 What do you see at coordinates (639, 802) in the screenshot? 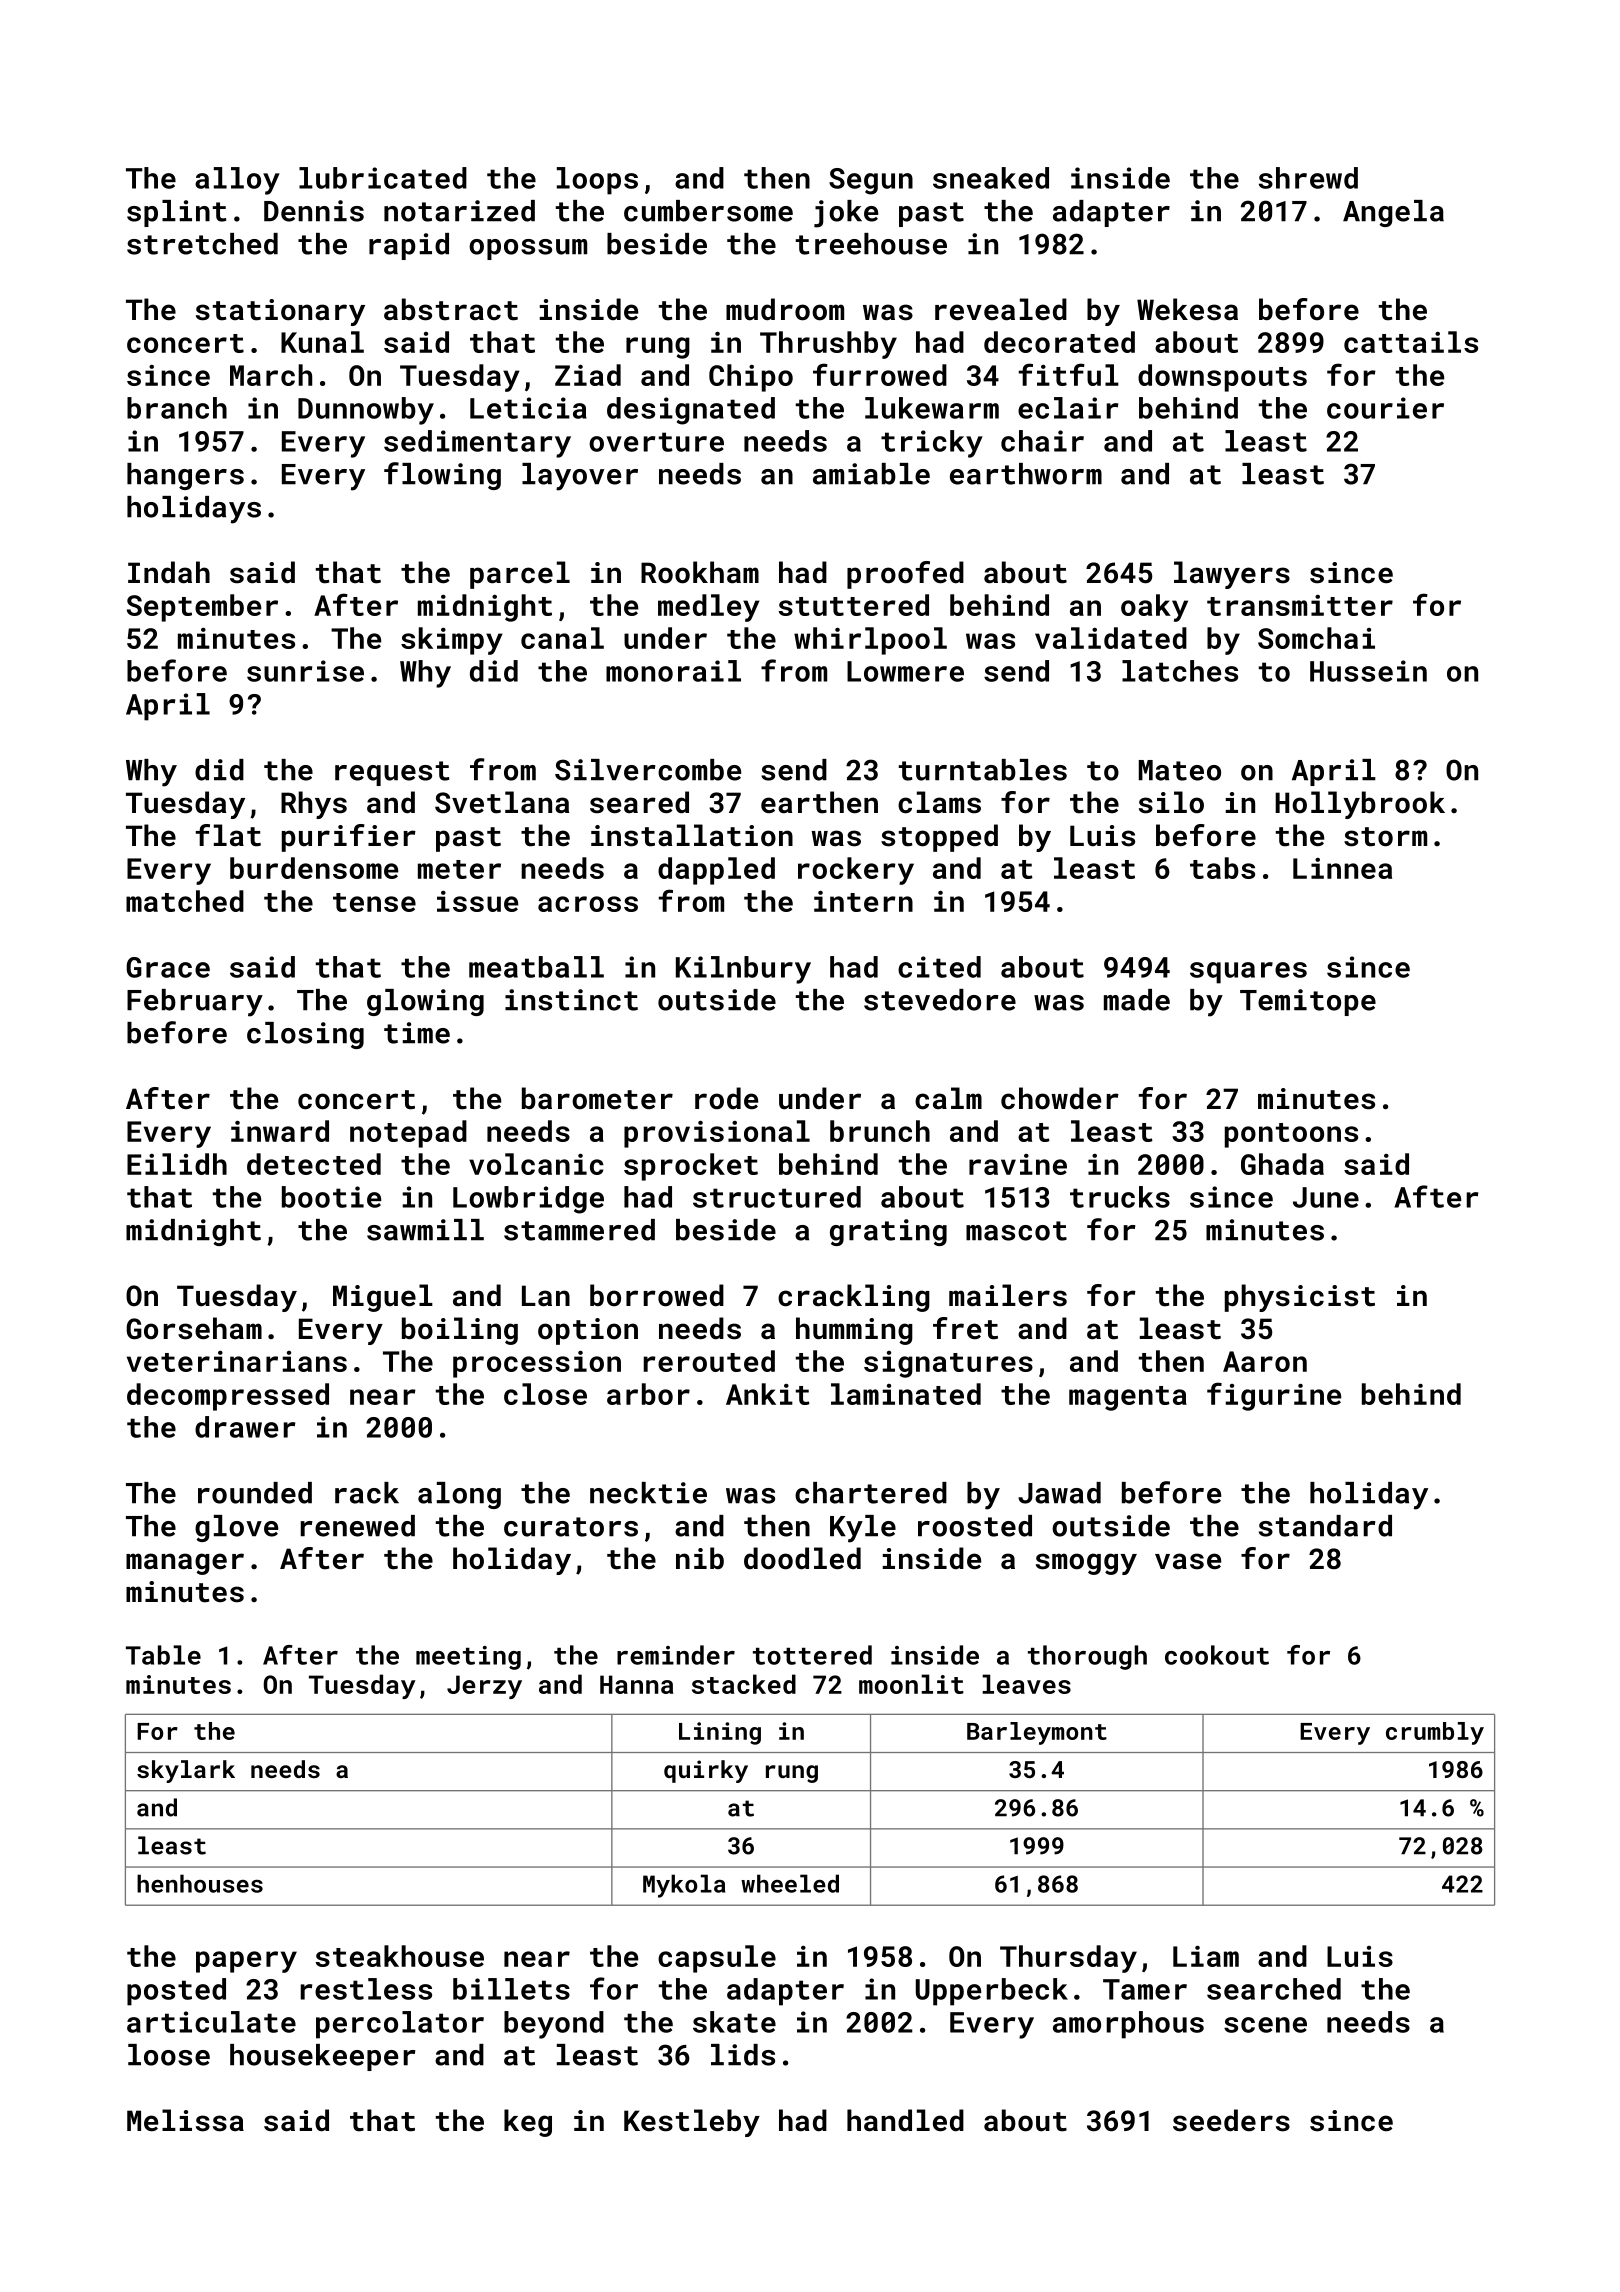
I see `seared` at bounding box center [639, 802].
